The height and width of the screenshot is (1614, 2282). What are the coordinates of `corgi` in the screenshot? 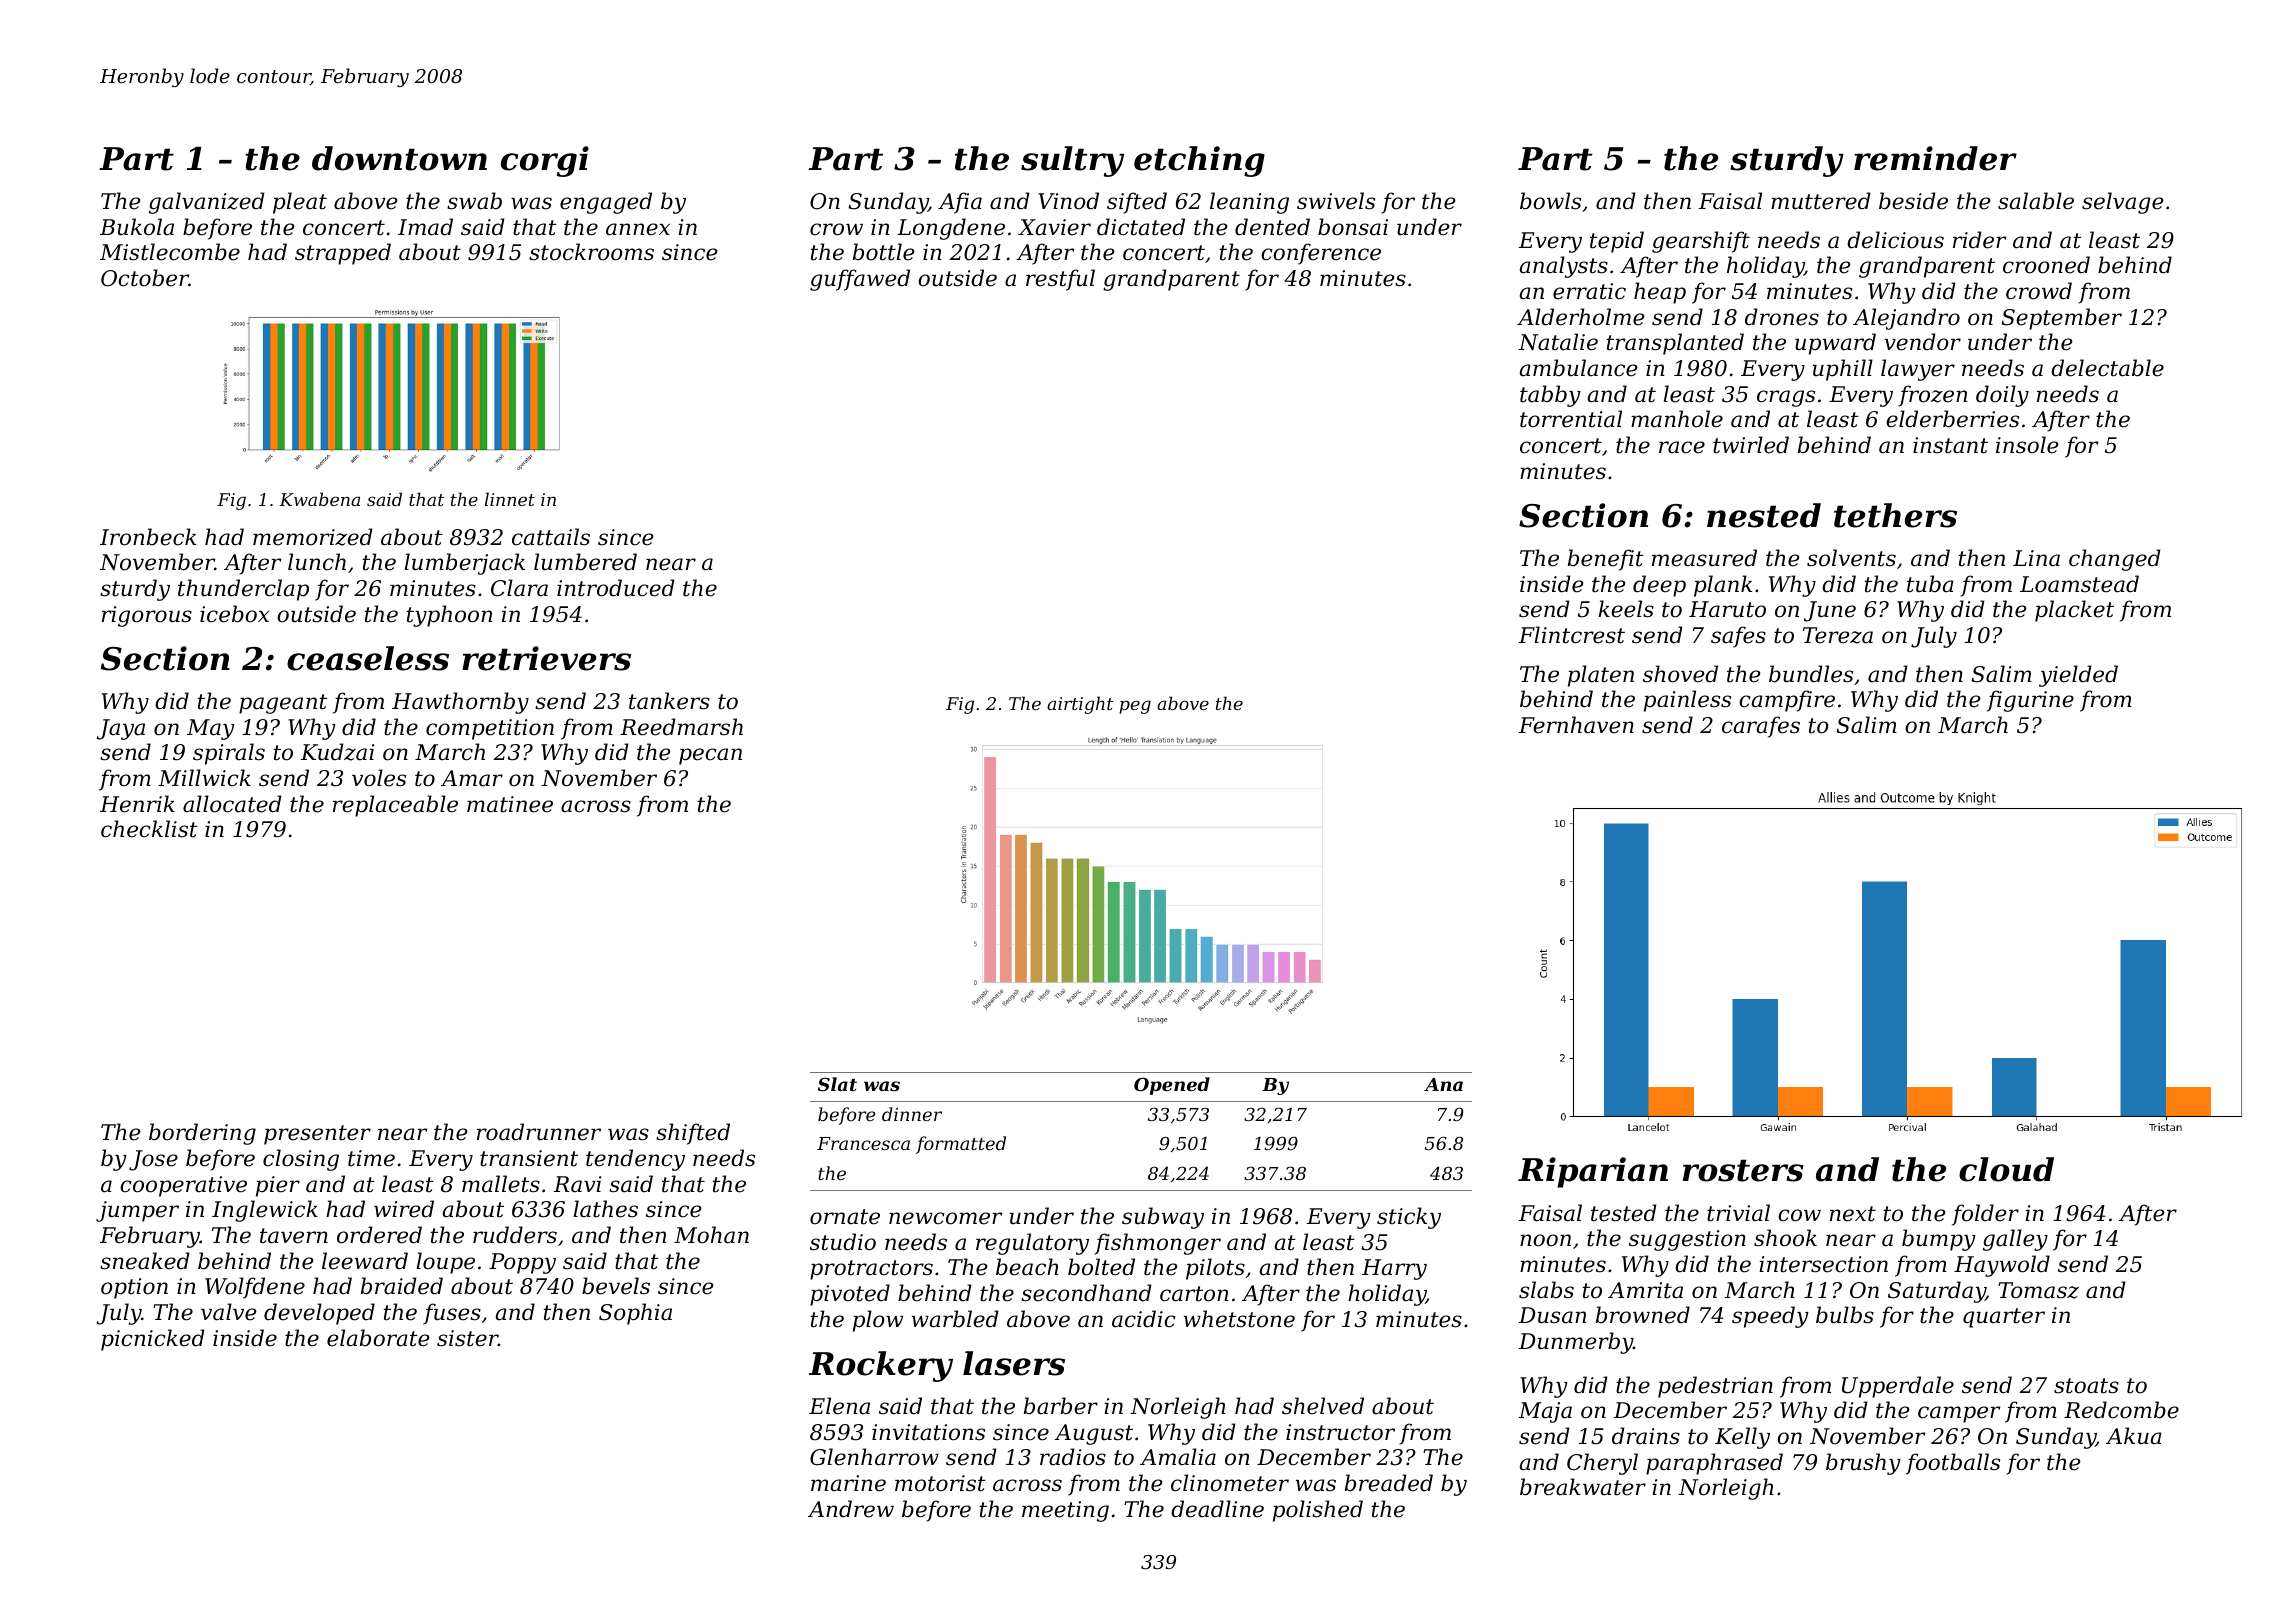 It's located at (545, 161).
